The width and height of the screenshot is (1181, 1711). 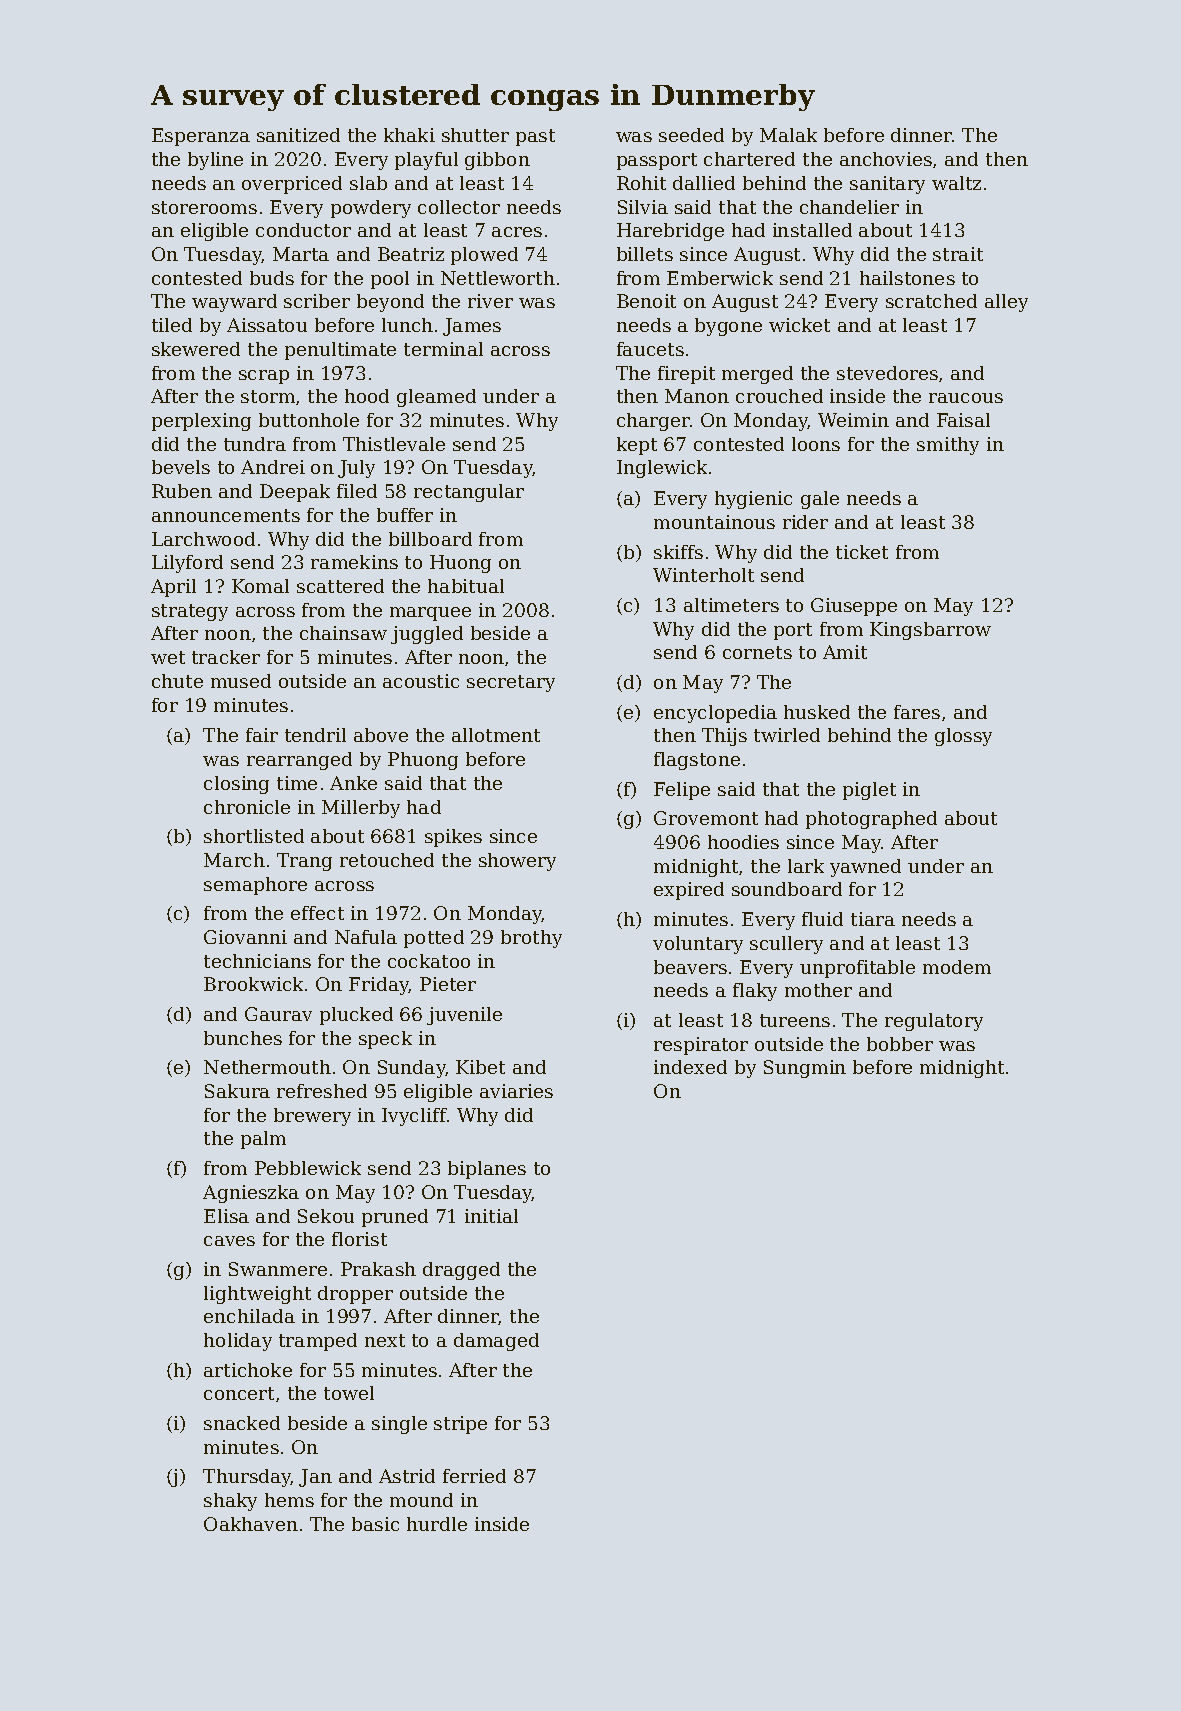 I want to click on Giuseppe, so click(x=854, y=607).
